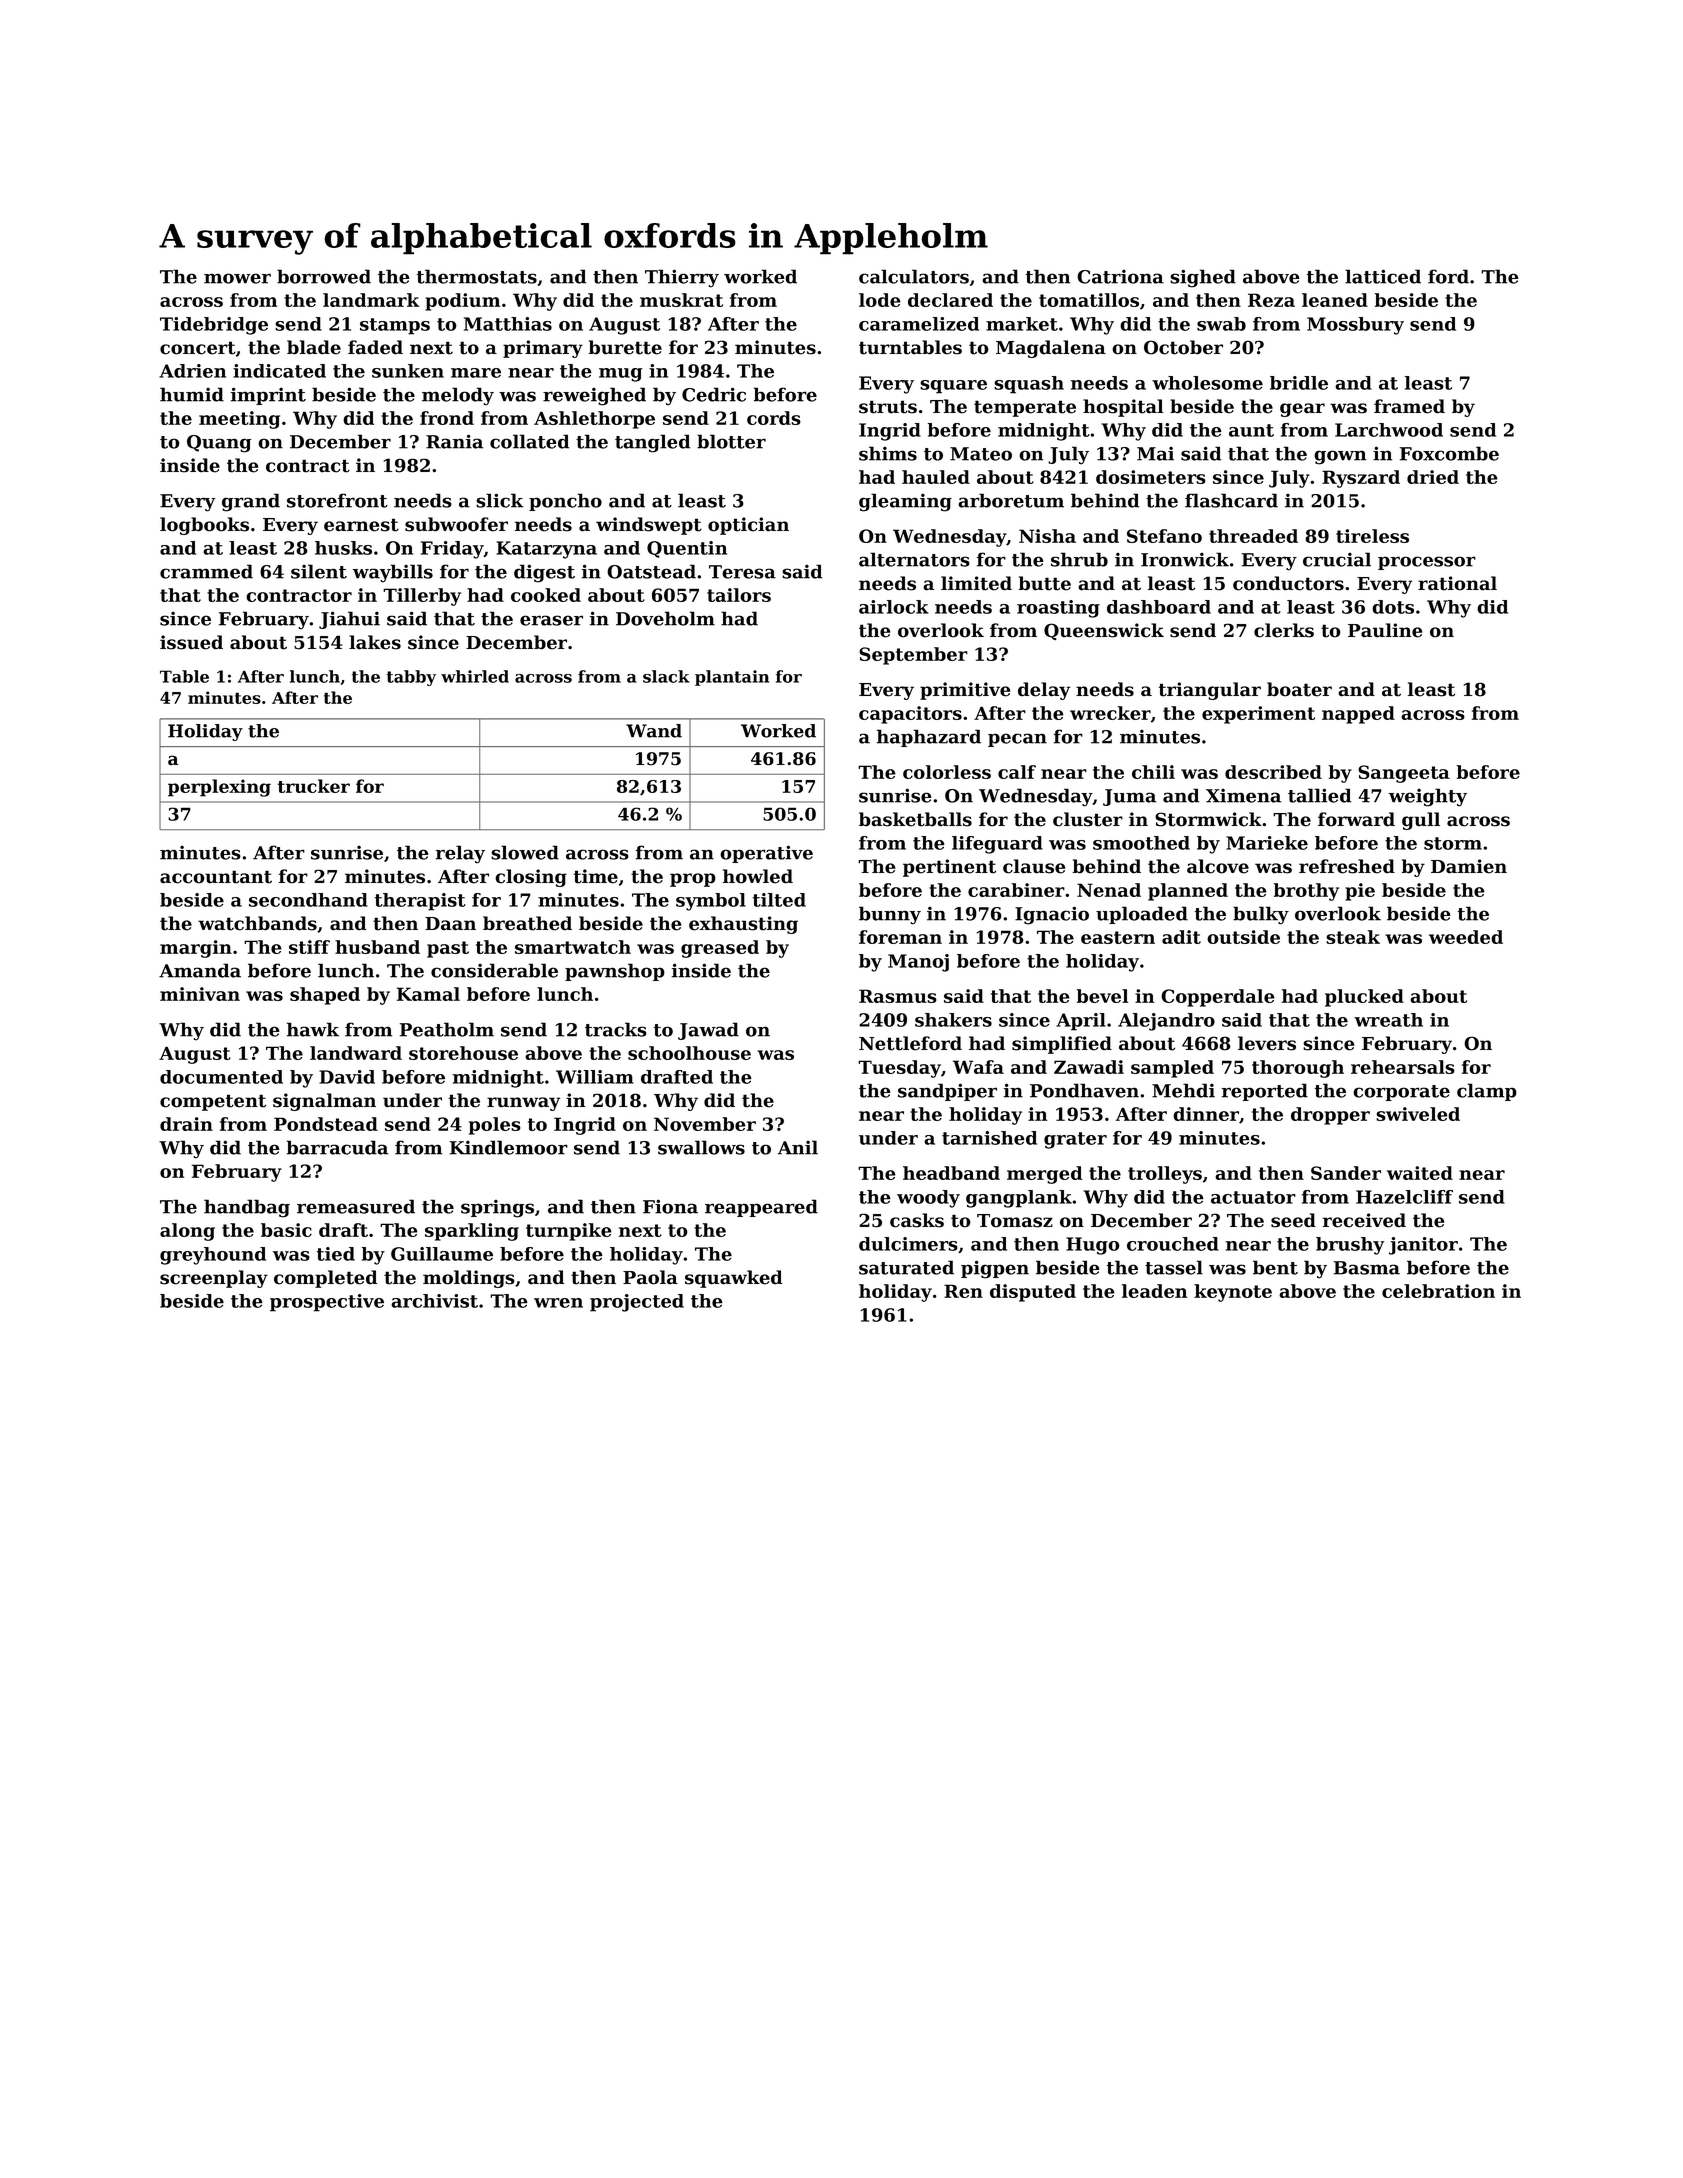  Describe the element at coordinates (720, 949) in the screenshot. I see `greased` at that location.
